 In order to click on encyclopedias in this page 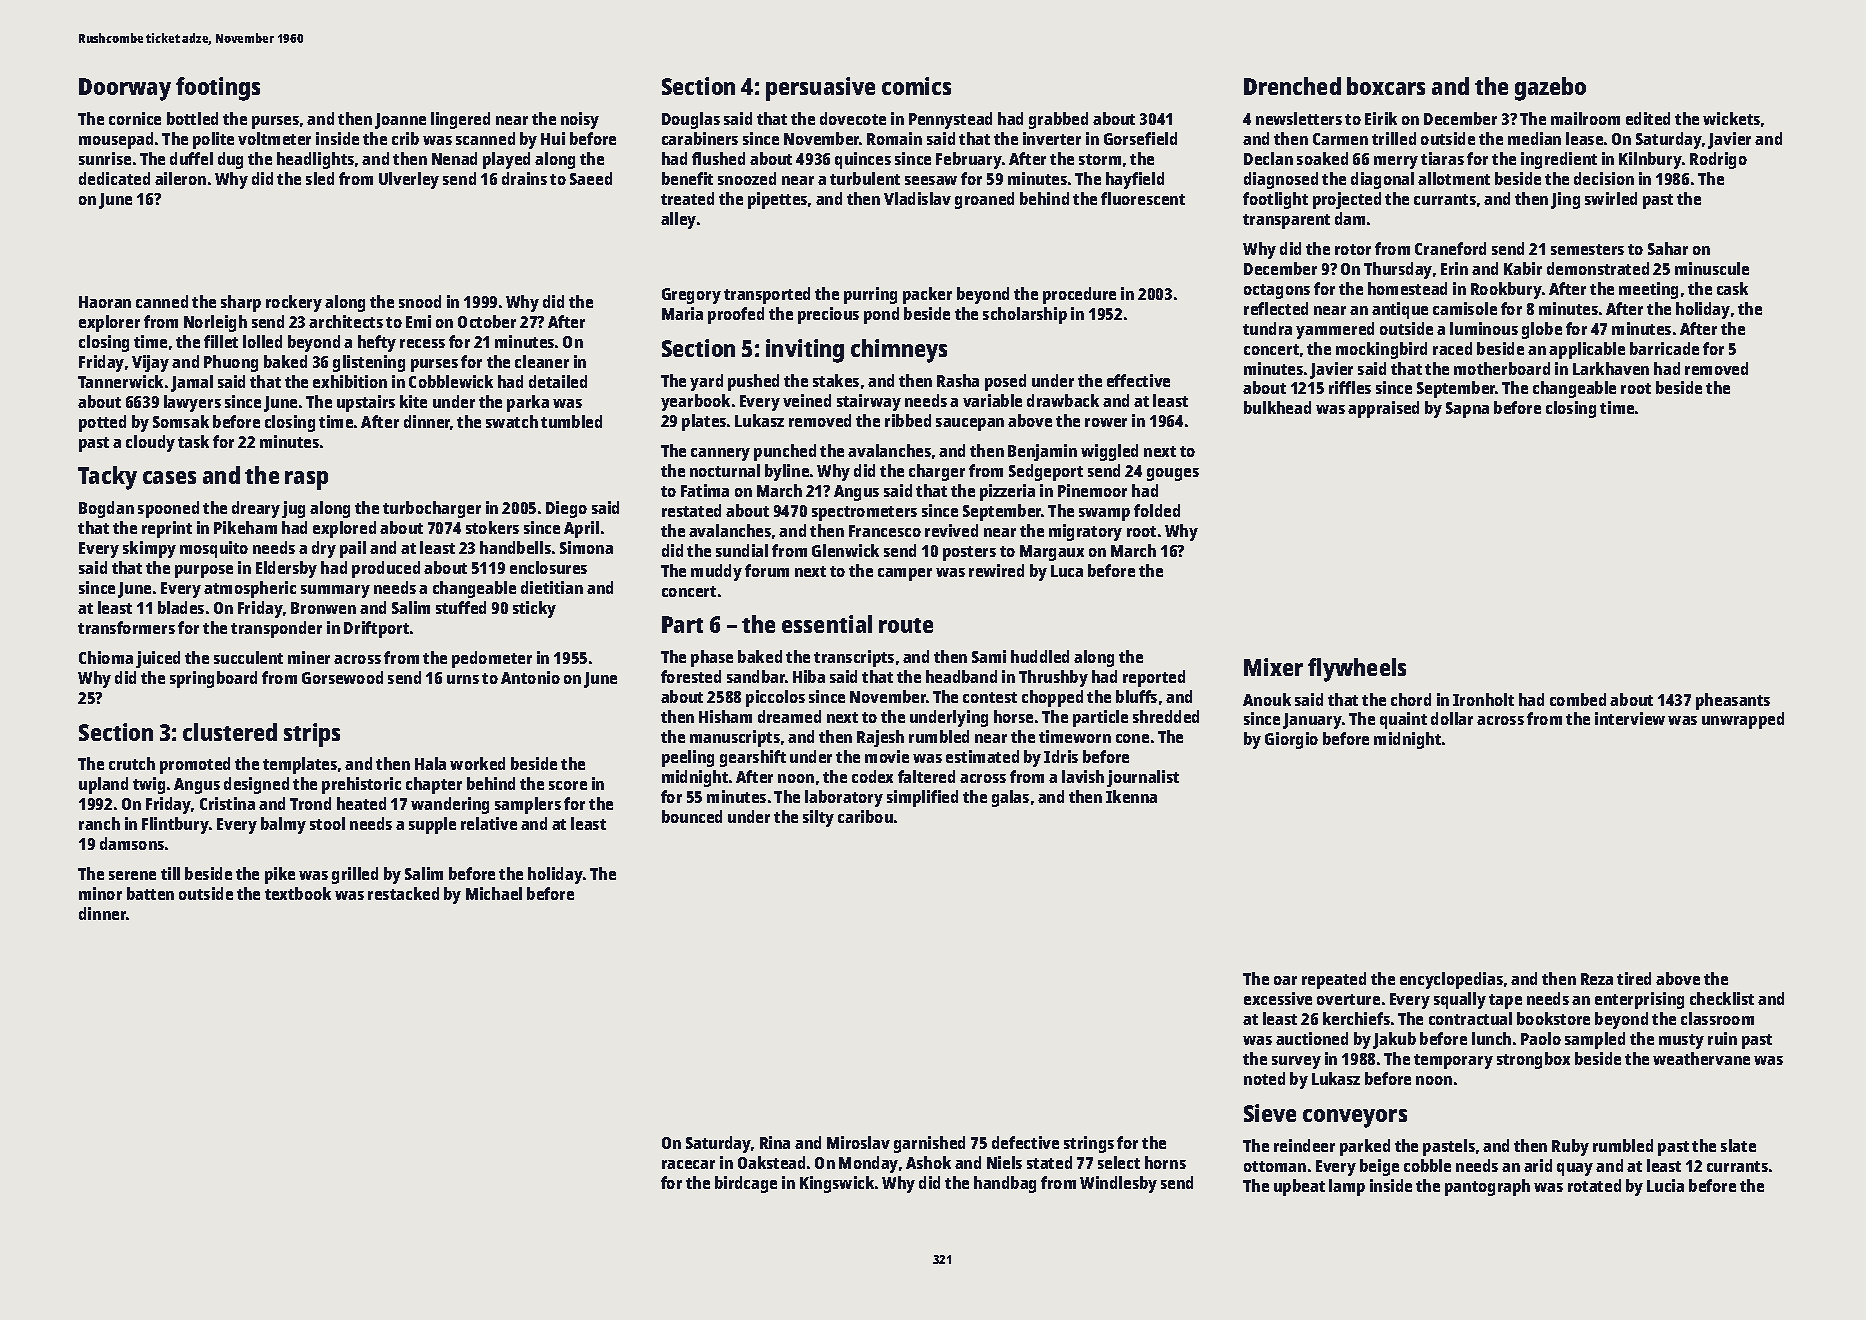, I will do `click(1451, 980)`.
